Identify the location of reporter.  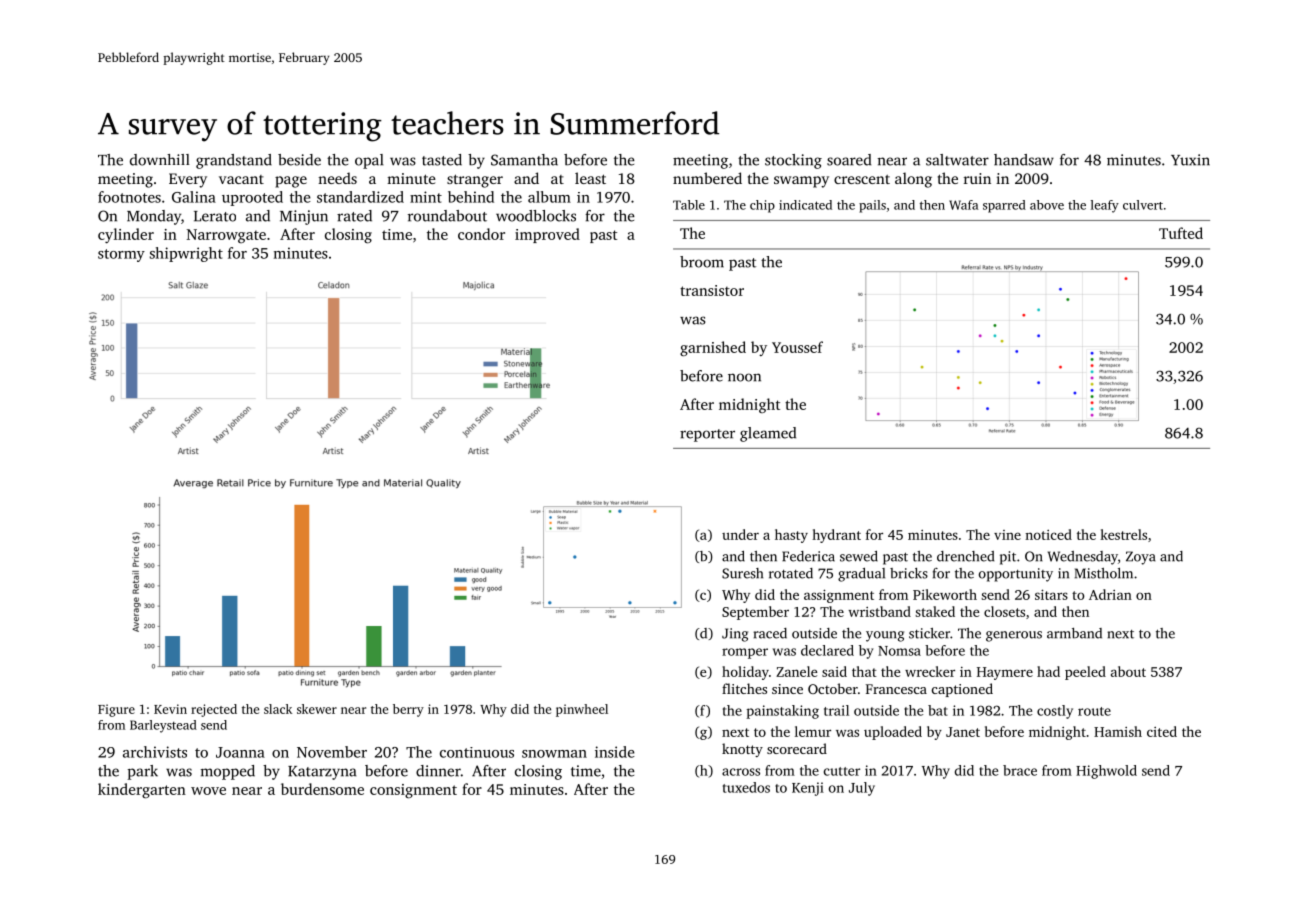
(707, 435).
